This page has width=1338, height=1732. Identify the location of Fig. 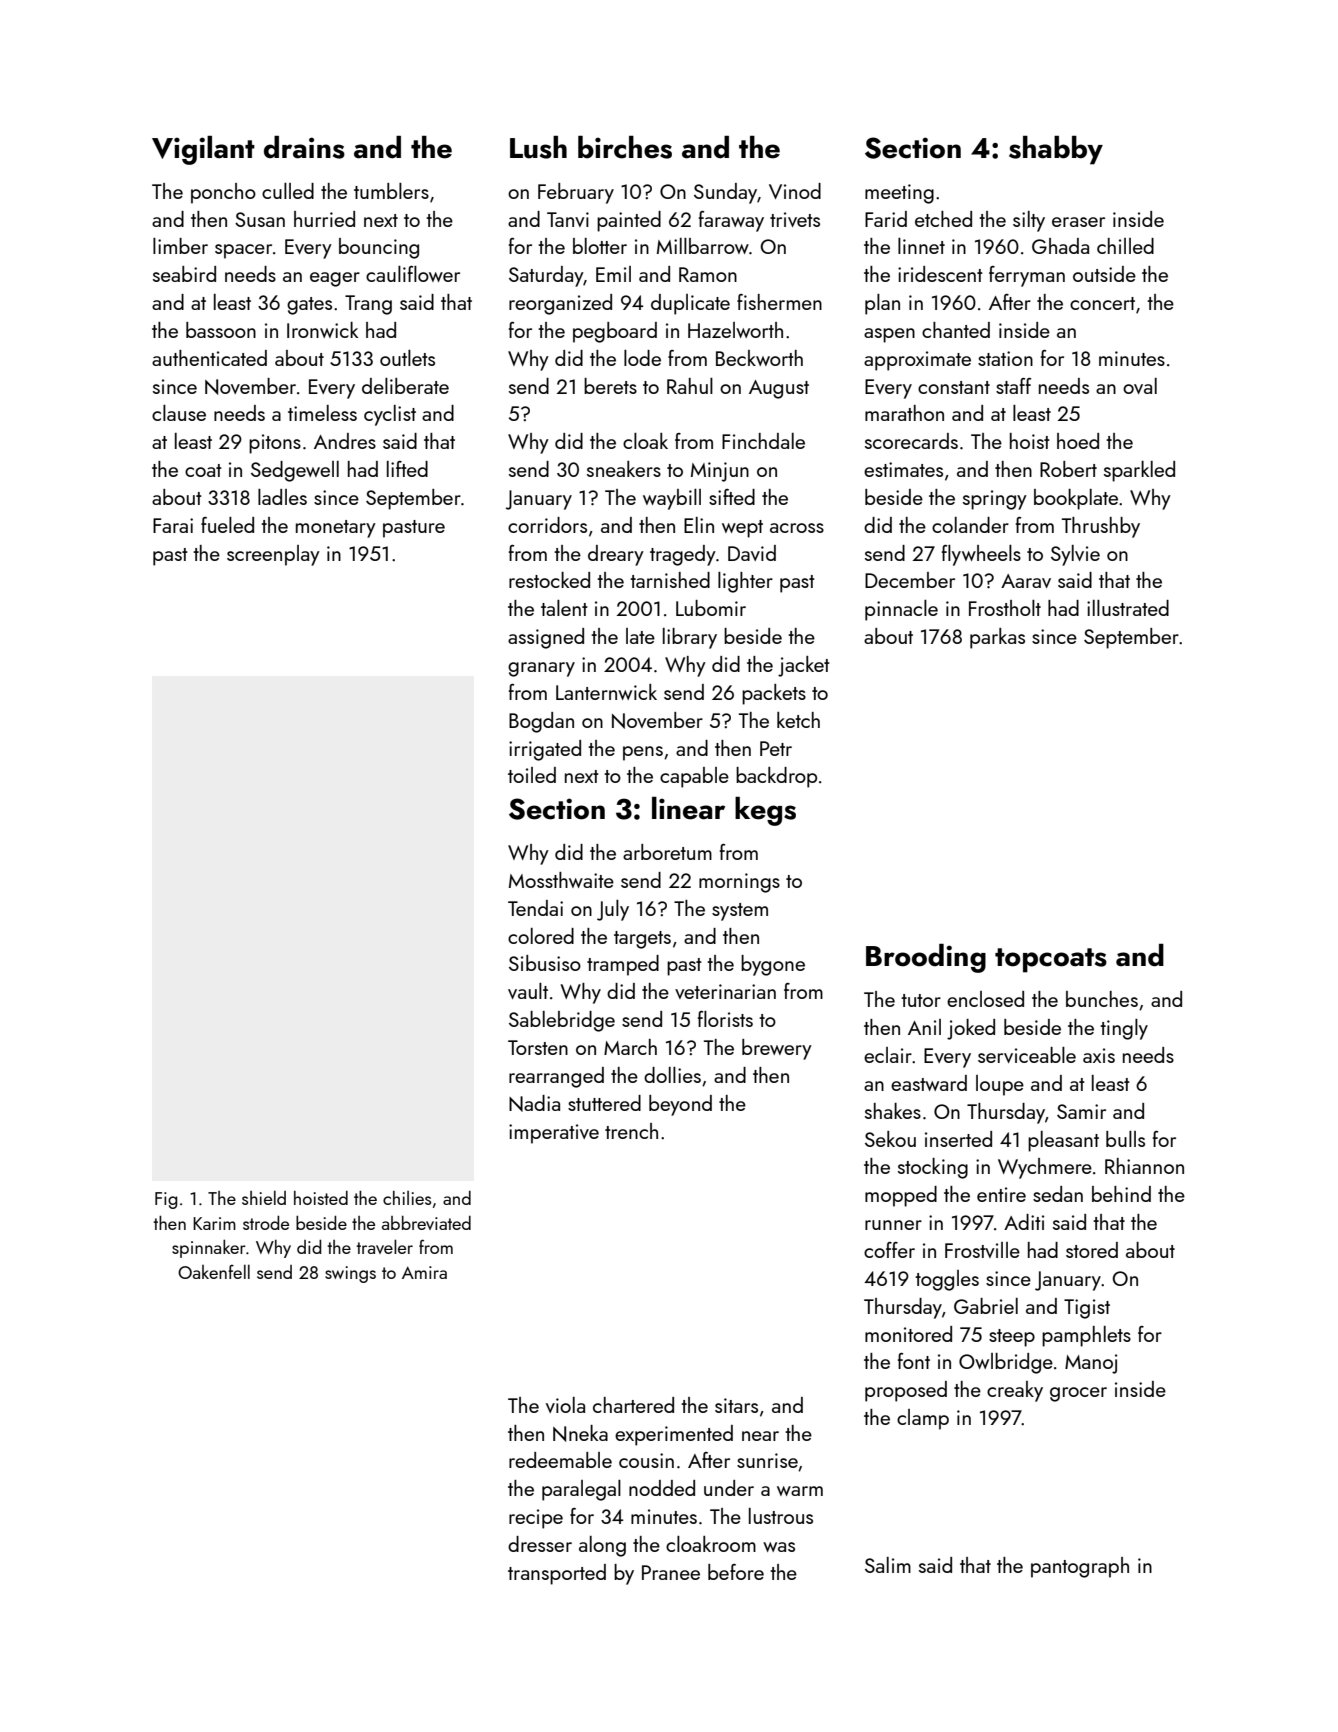
(166, 1200).
